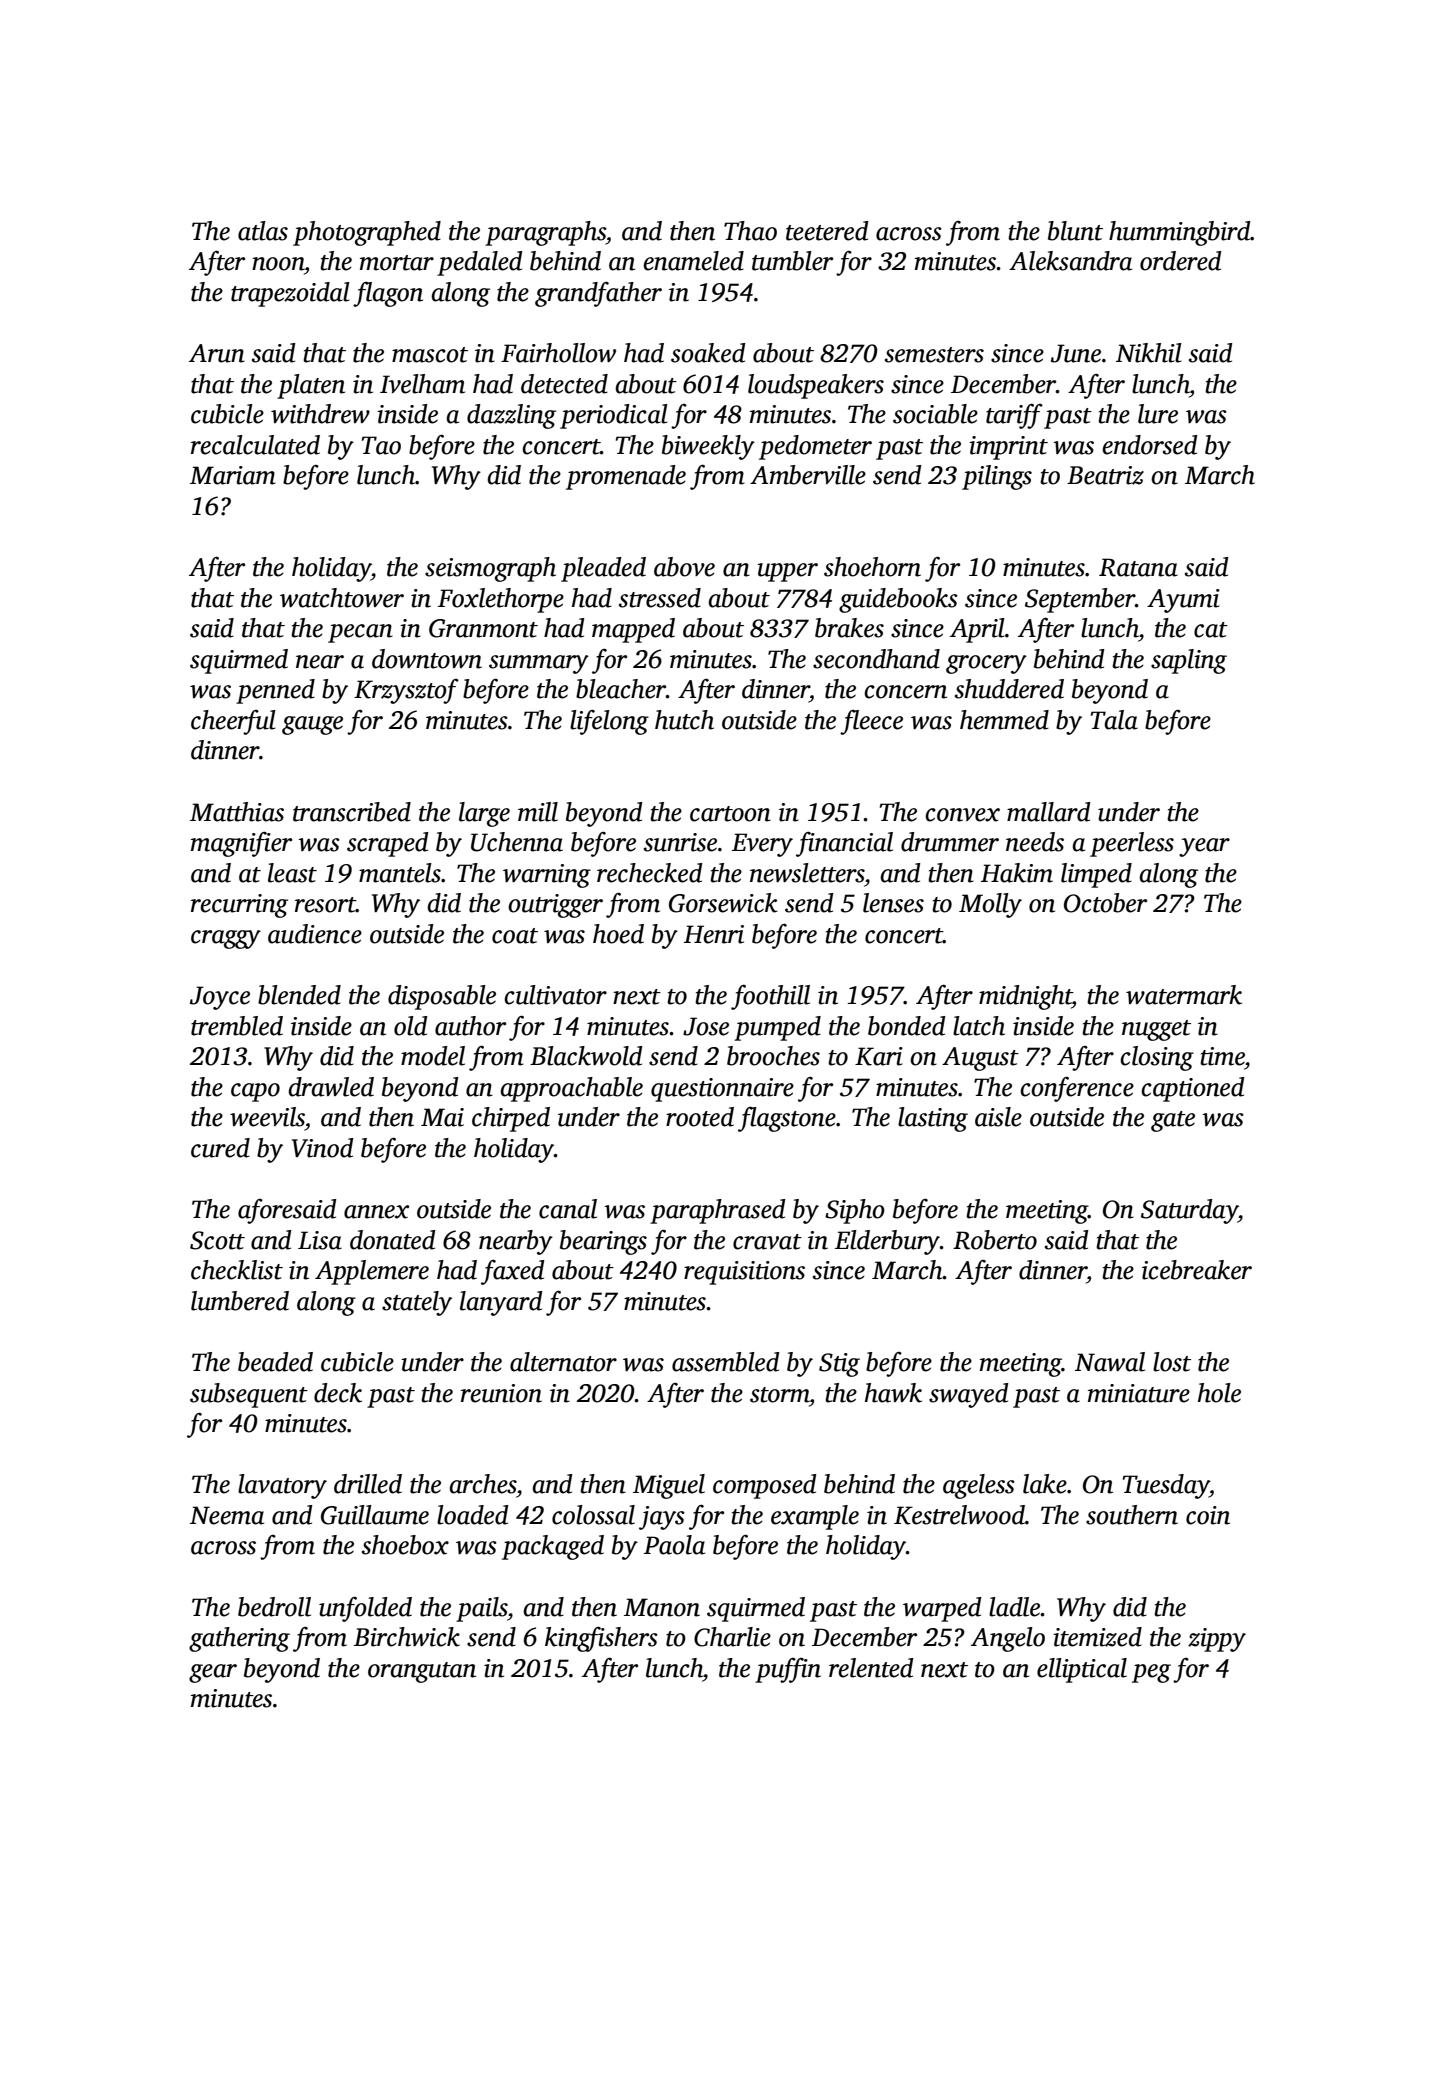 The height and width of the screenshot is (2100, 1450). Describe the element at coordinates (511, 1119) in the screenshot. I see `chirped` at that location.
